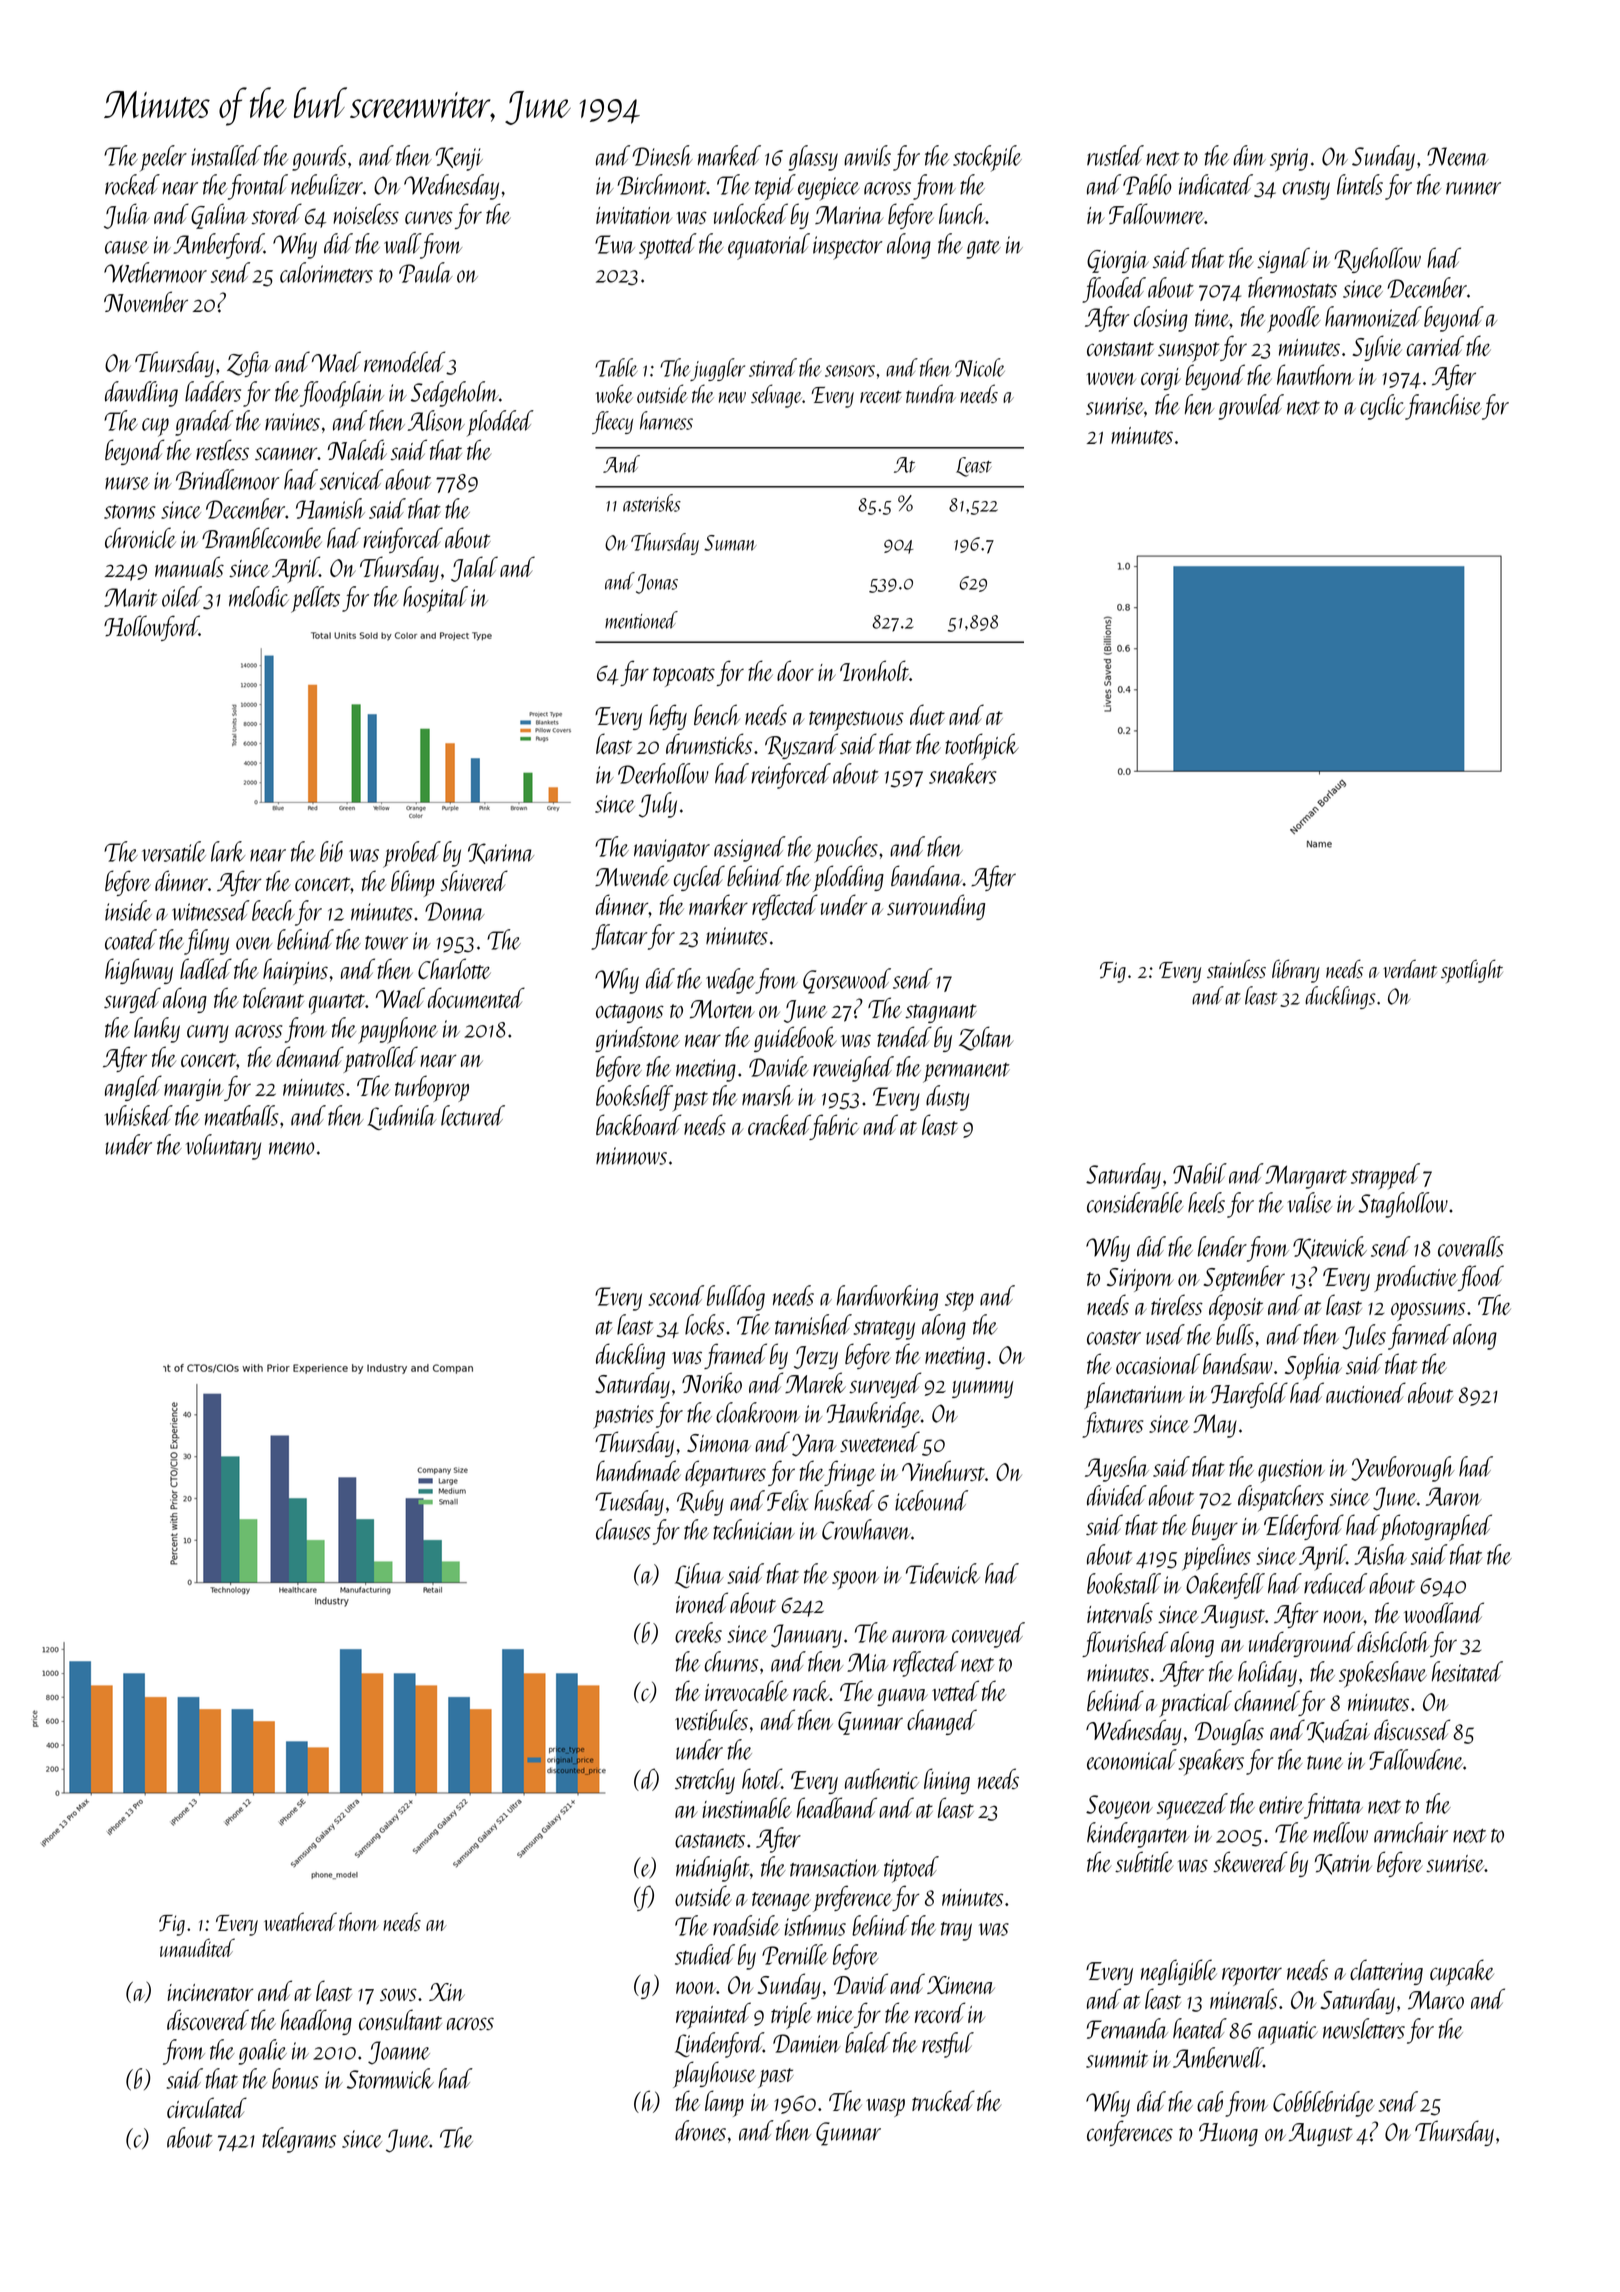  What do you see at coordinates (1380, 1554) in the screenshot?
I see `Aisha` at bounding box center [1380, 1554].
